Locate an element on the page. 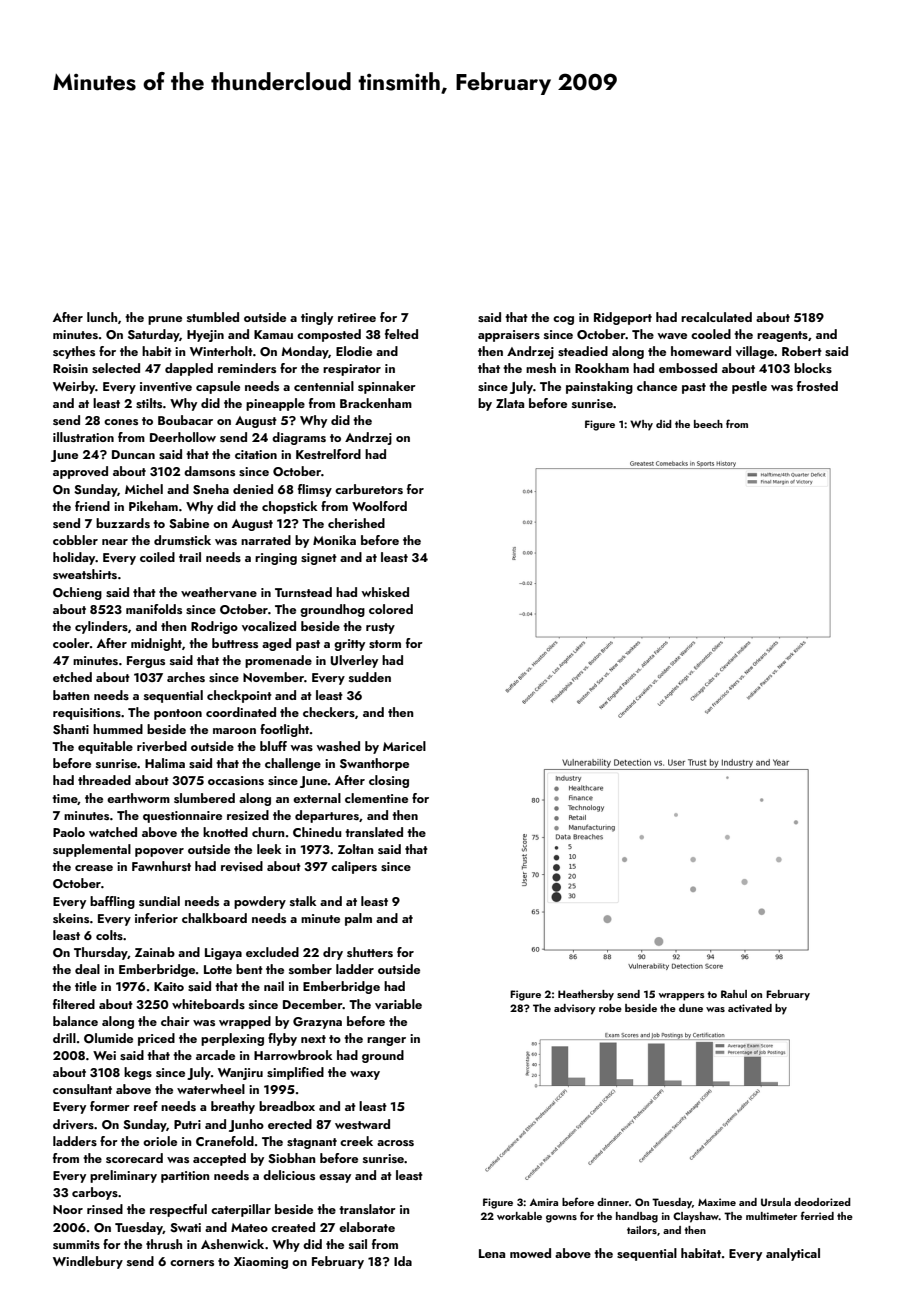  Maricel is located at coordinates (404, 746).
